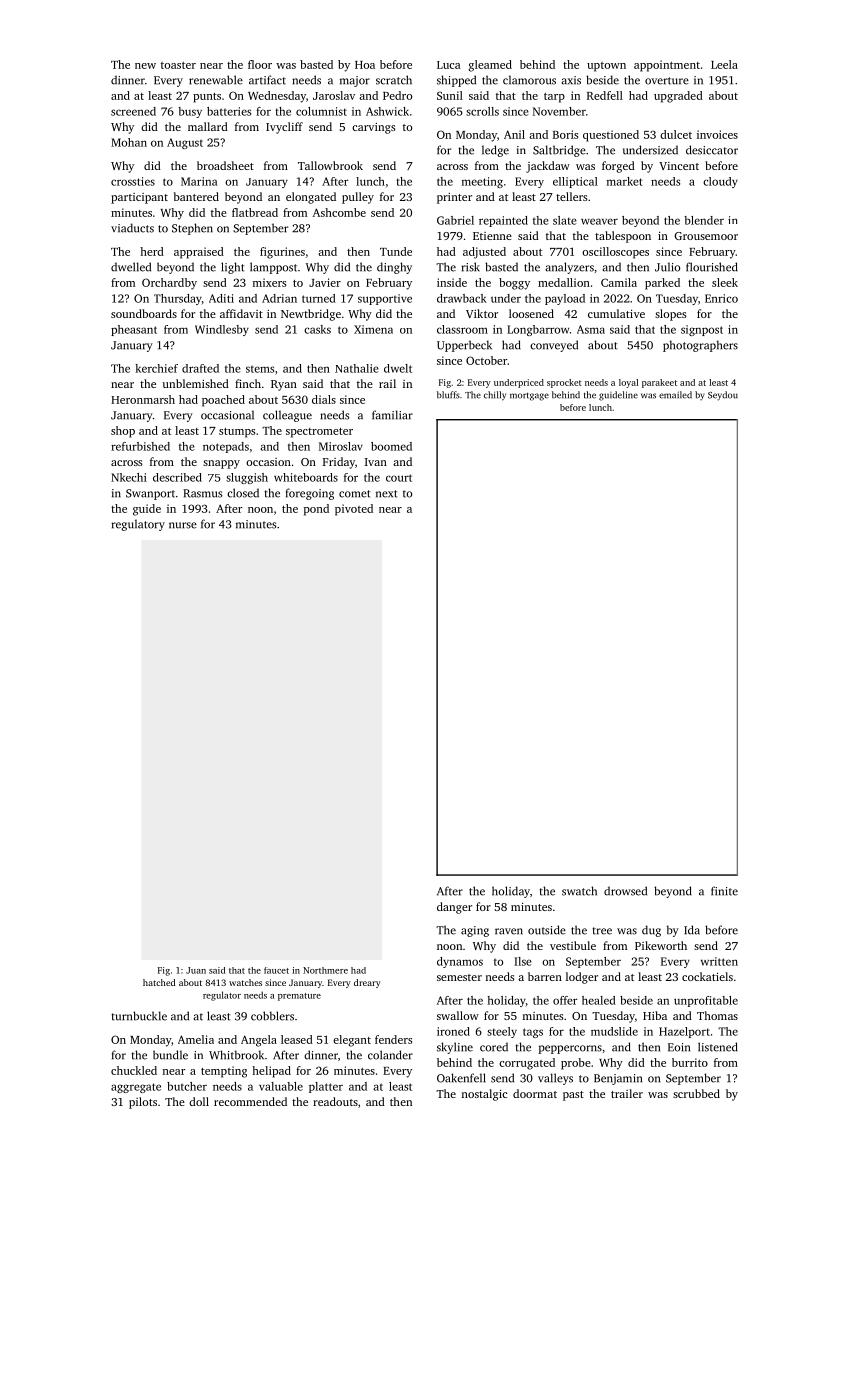  What do you see at coordinates (675, 395) in the screenshot?
I see `emailed` at bounding box center [675, 395].
